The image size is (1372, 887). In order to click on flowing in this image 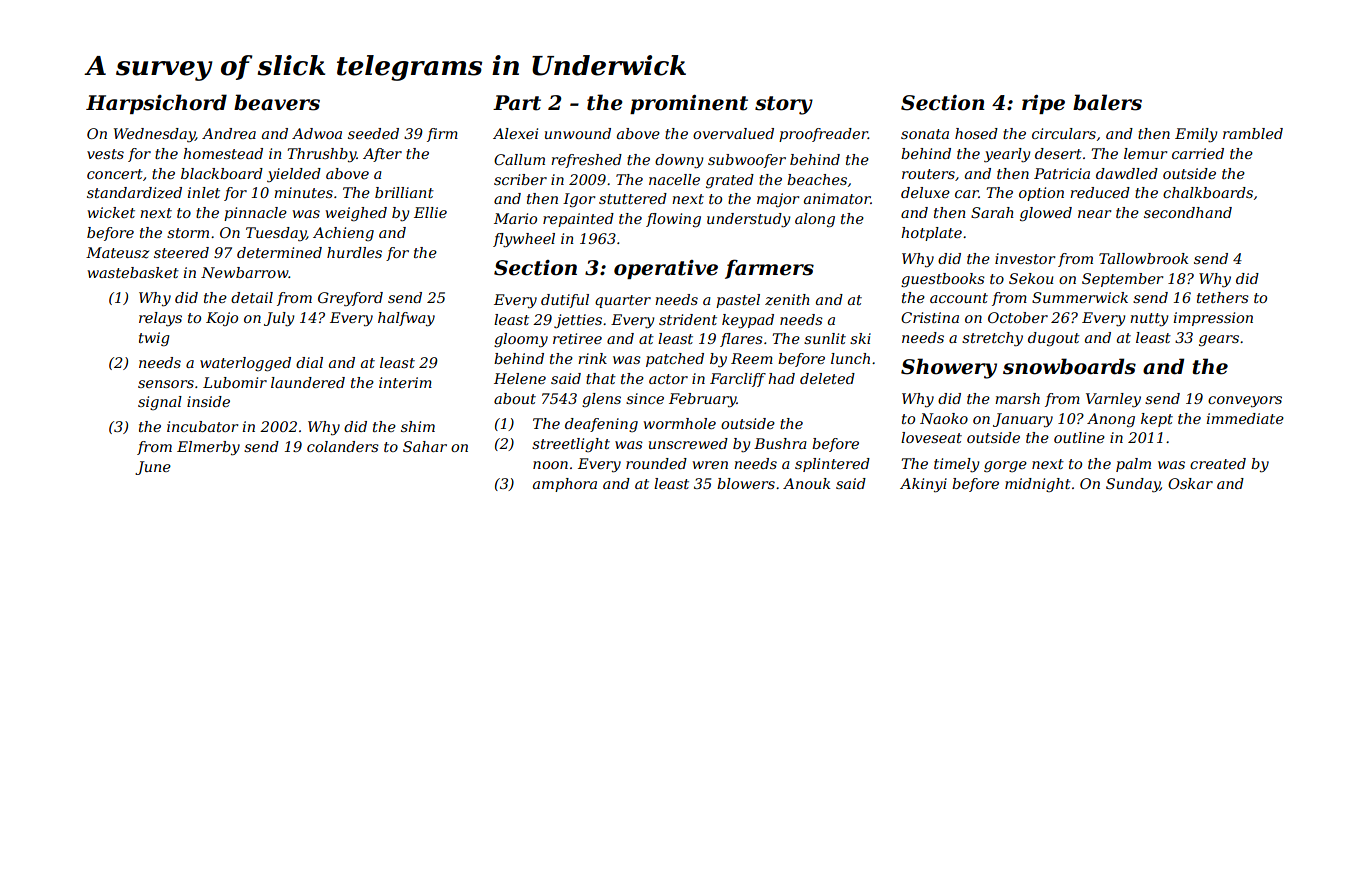, I will do `click(673, 220)`.
